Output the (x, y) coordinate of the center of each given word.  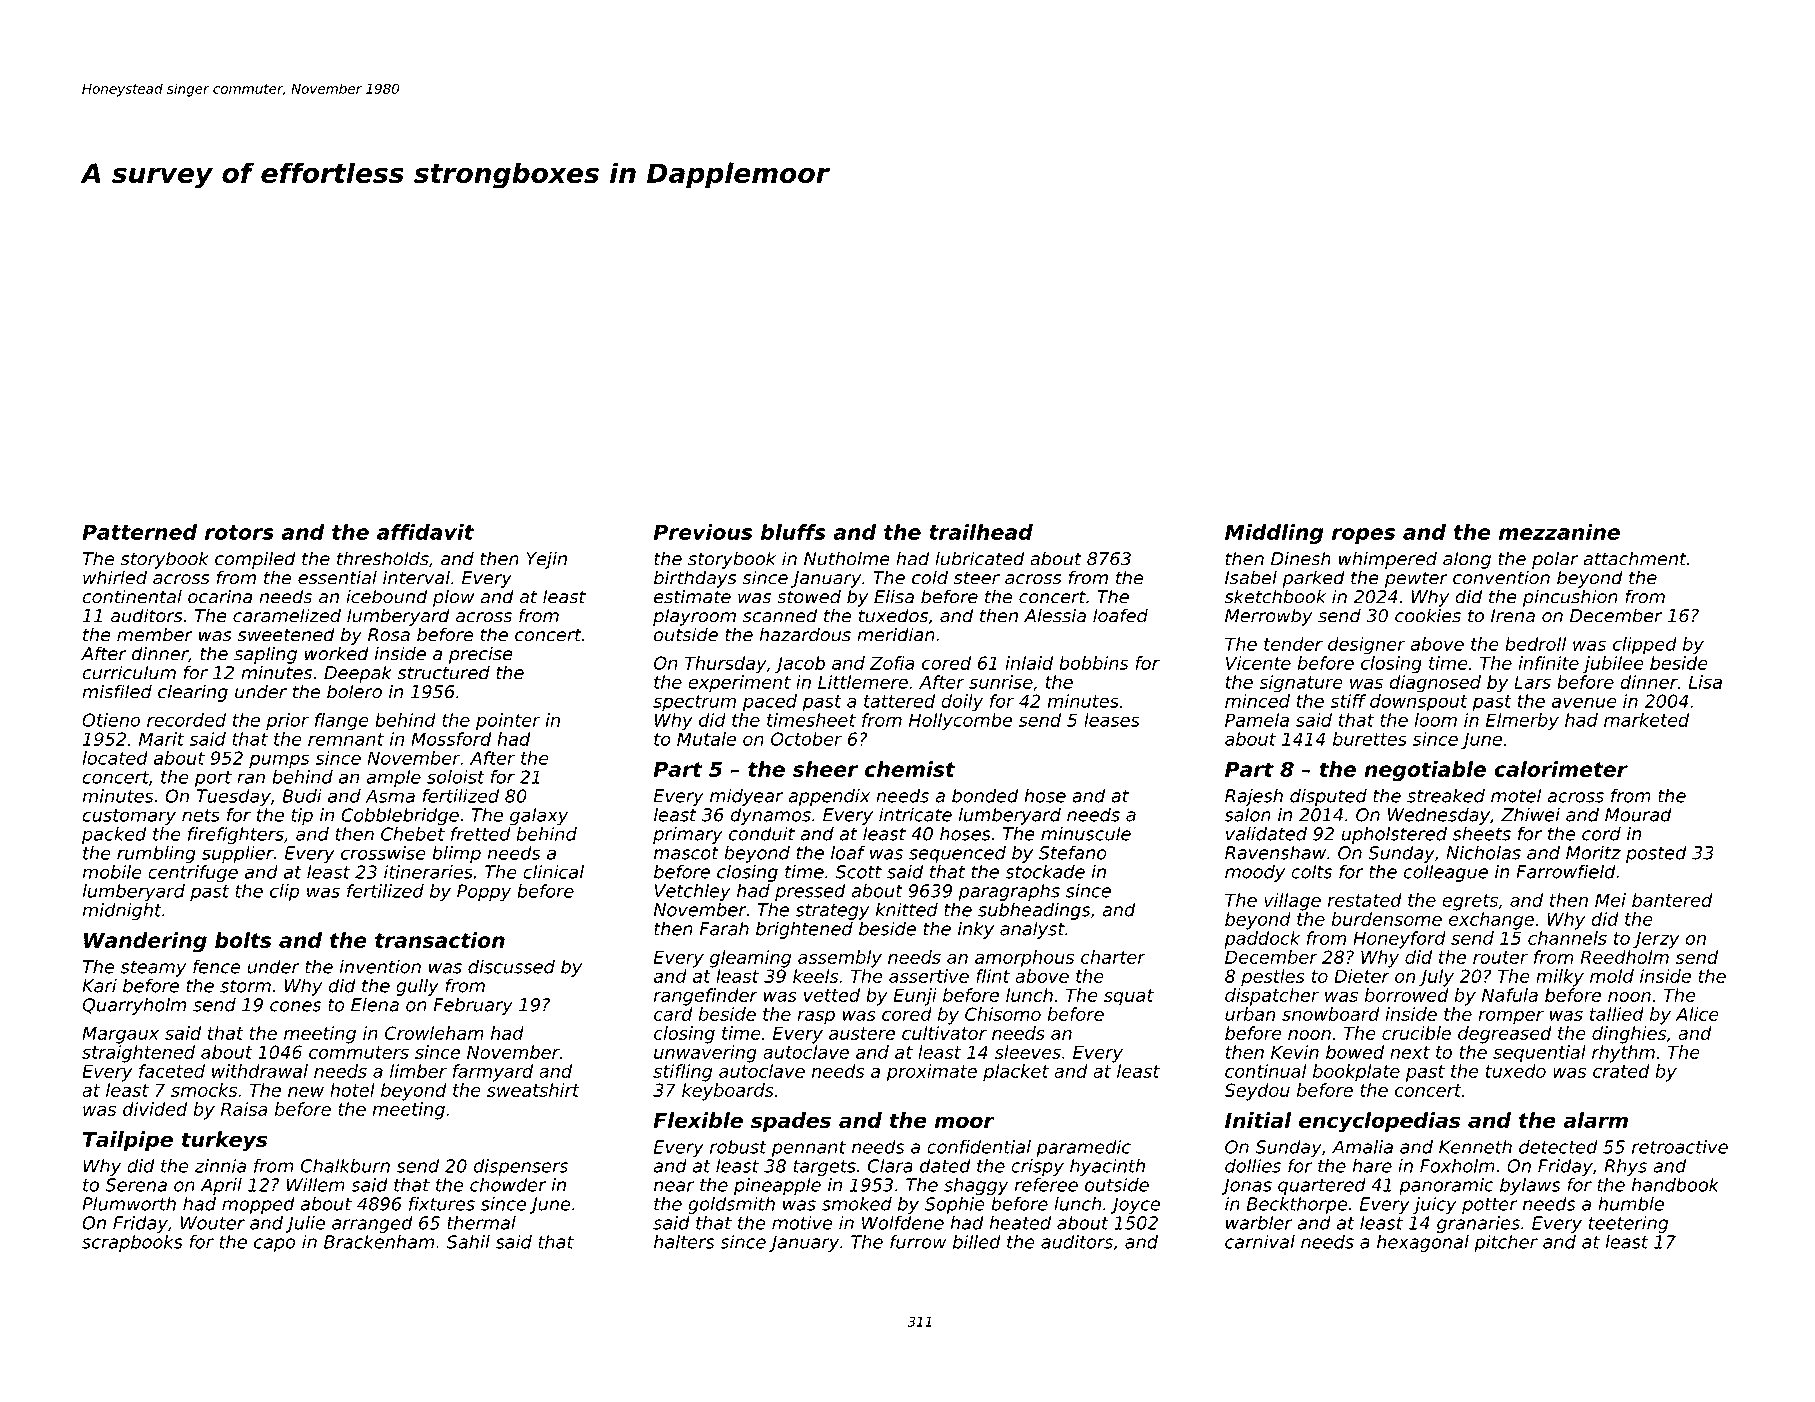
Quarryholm (134, 1006)
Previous (702, 532)
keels (816, 976)
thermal (481, 1223)
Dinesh (1301, 558)
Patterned (139, 532)
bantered (1672, 900)
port (213, 779)
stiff (1348, 701)
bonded (985, 795)
